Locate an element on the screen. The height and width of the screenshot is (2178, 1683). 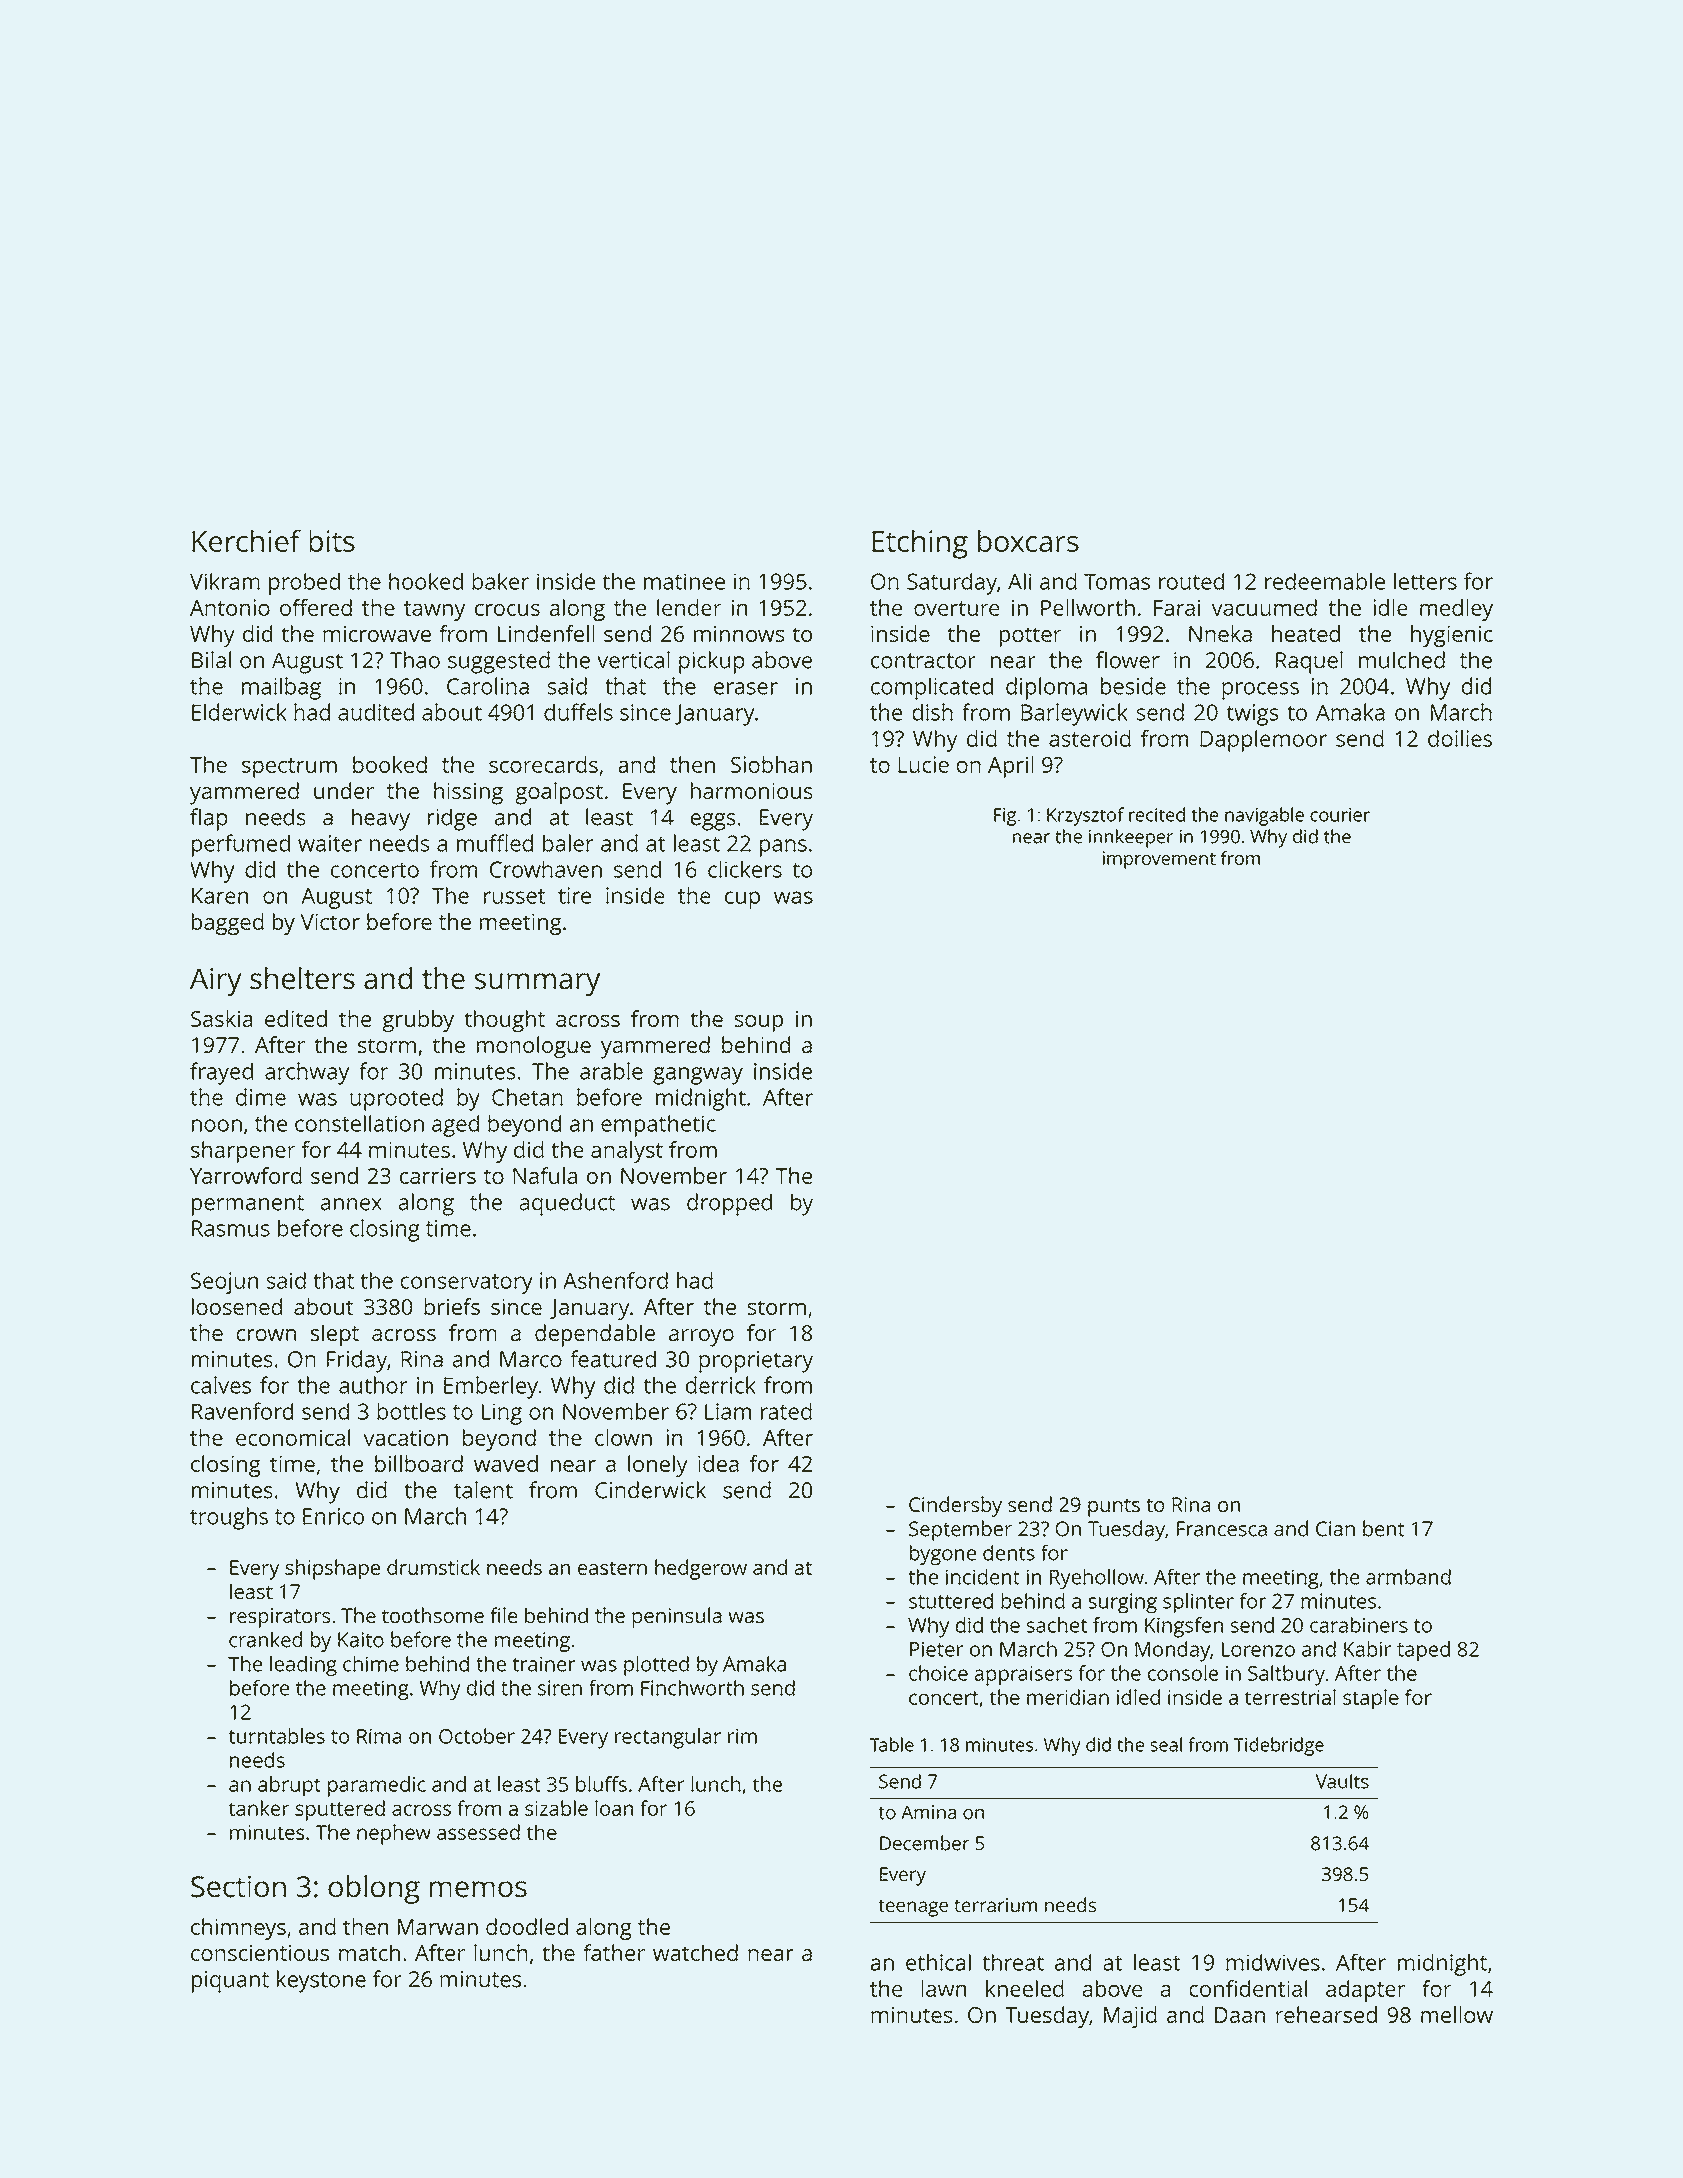
navigable is located at coordinates (1264, 816).
